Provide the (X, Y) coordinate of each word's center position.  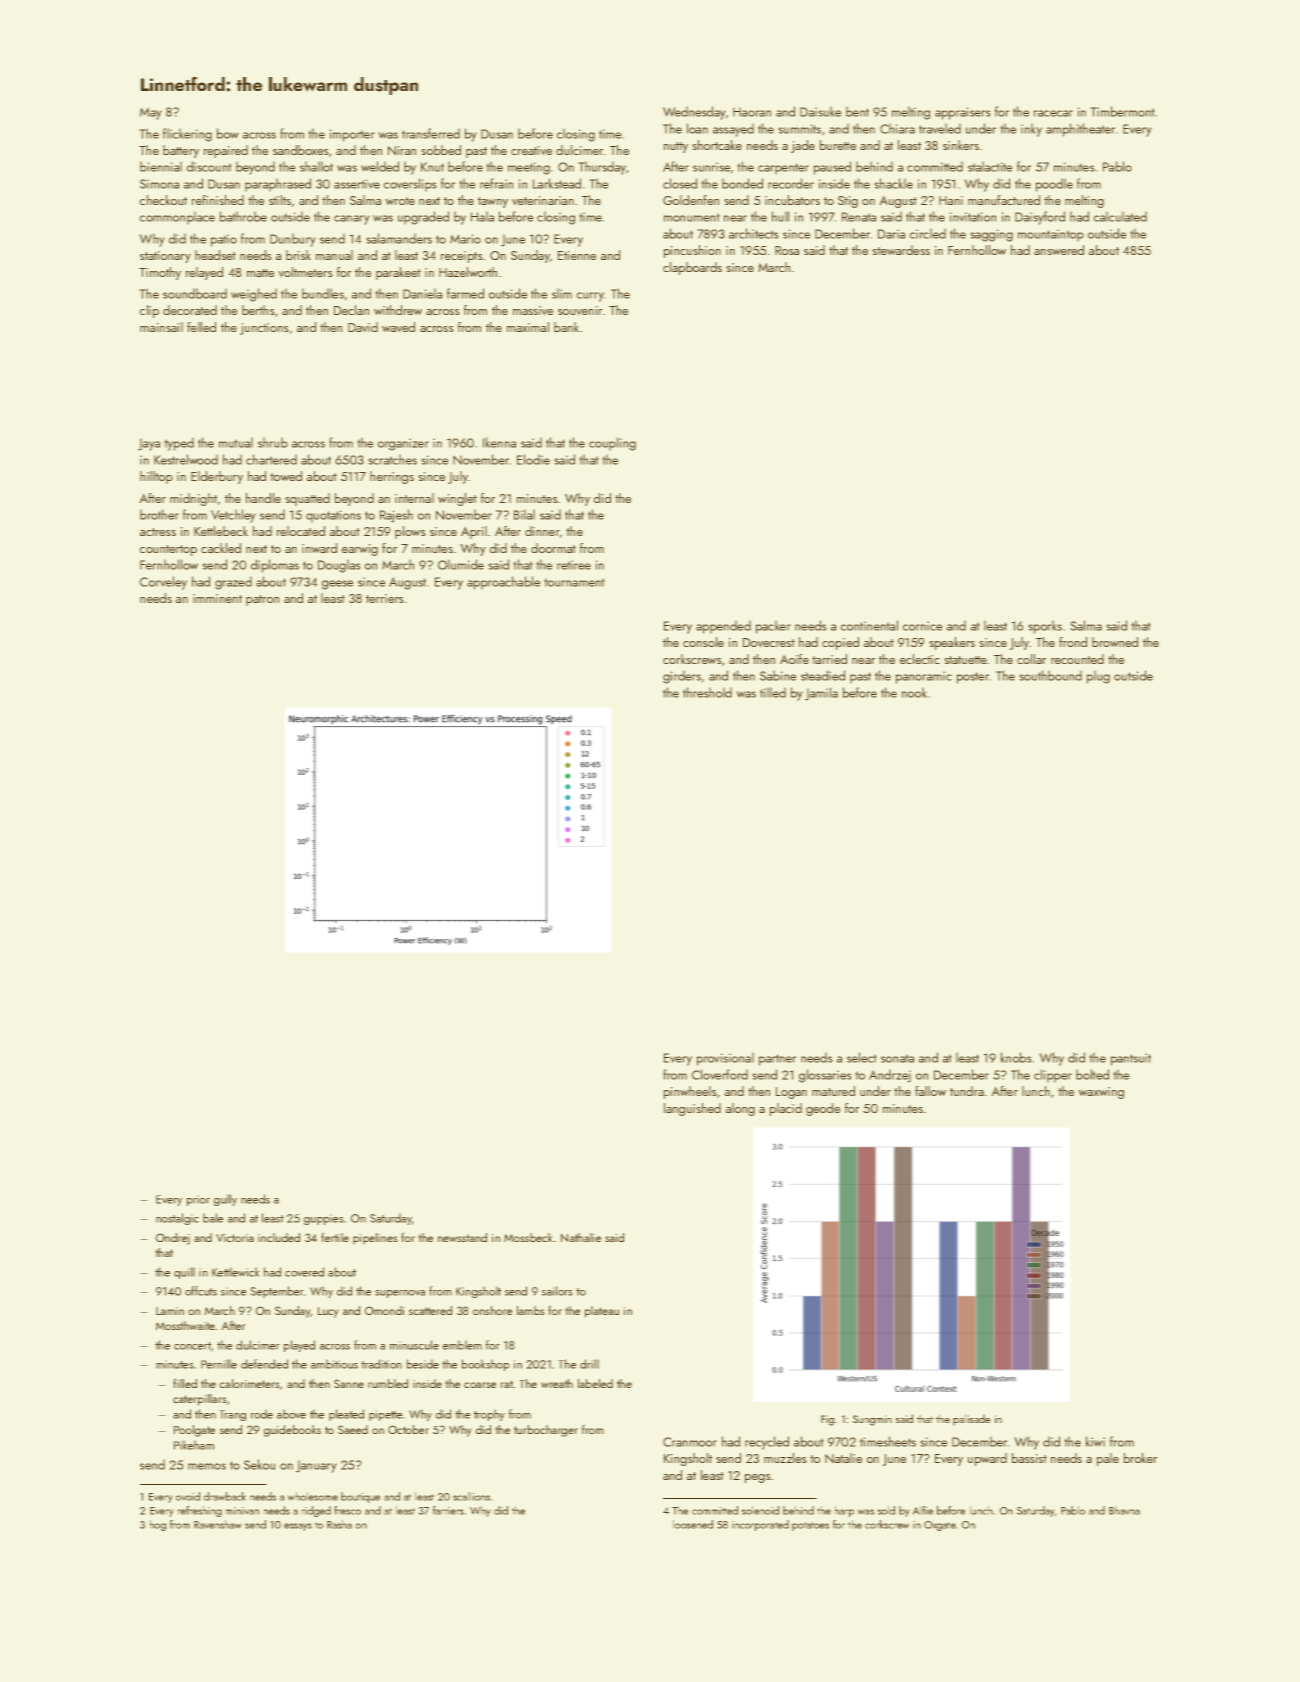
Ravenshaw (218, 1524)
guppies (324, 1219)
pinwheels (690, 1092)
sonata (897, 1058)
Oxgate (940, 1526)
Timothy (160, 273)
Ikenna (499, 442)
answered (1059, 250)
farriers (448, 1510)
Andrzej (890, 1076)
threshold (707, 692)
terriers (385, 598)
